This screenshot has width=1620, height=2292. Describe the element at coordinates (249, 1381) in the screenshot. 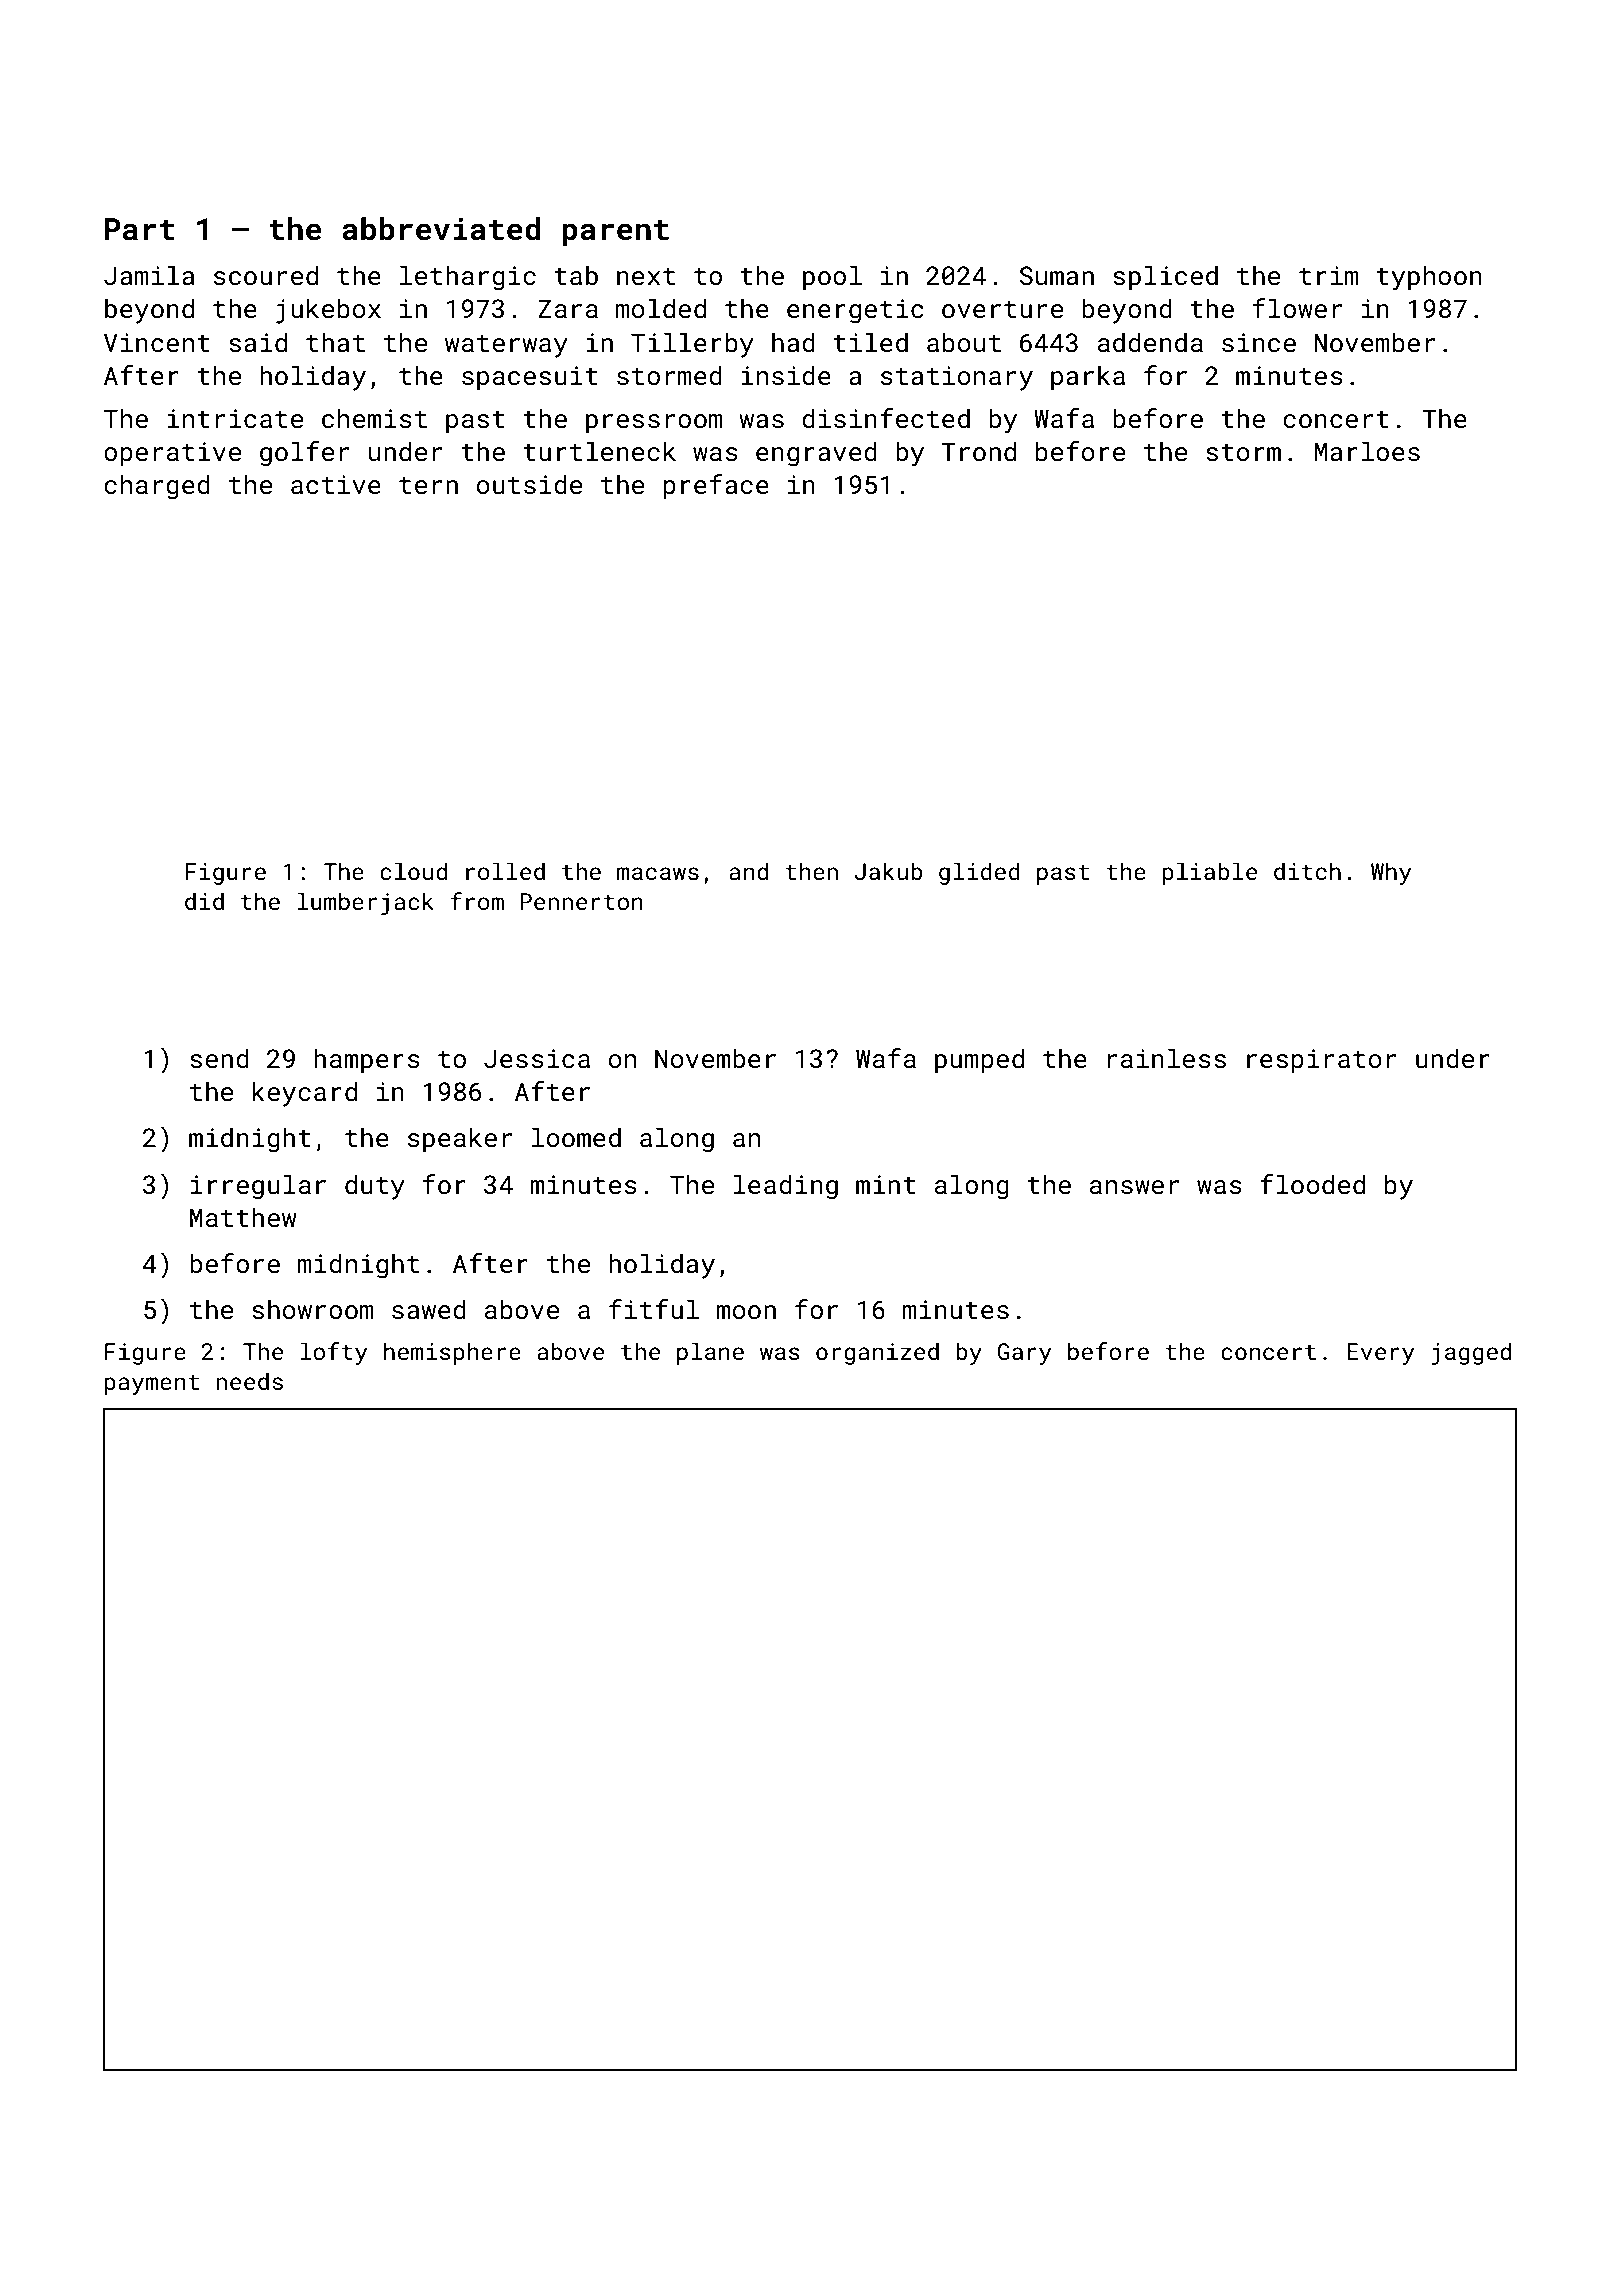

I see `needs` at that location.
